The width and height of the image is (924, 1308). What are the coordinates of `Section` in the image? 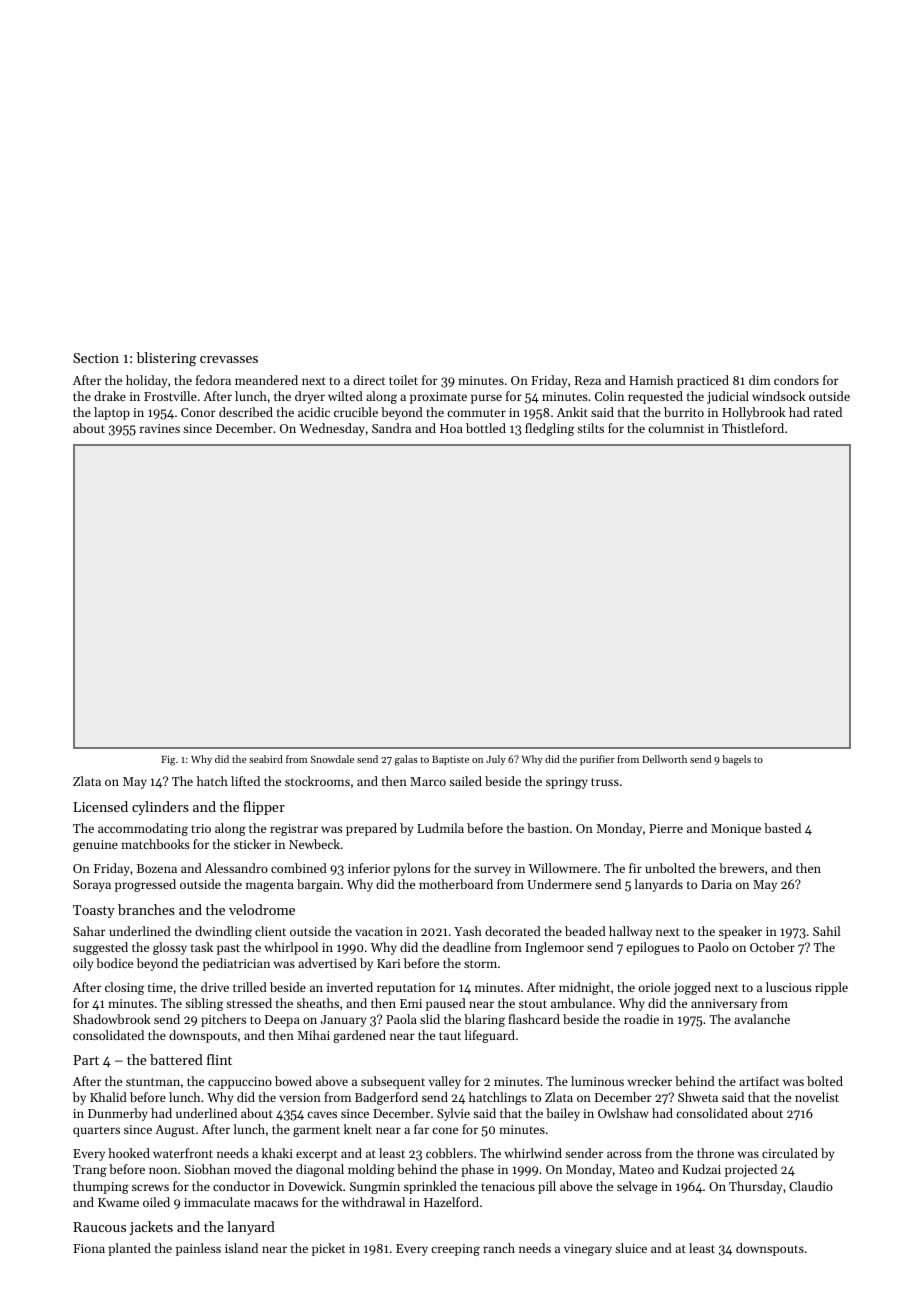 It's located at (96, 358).
